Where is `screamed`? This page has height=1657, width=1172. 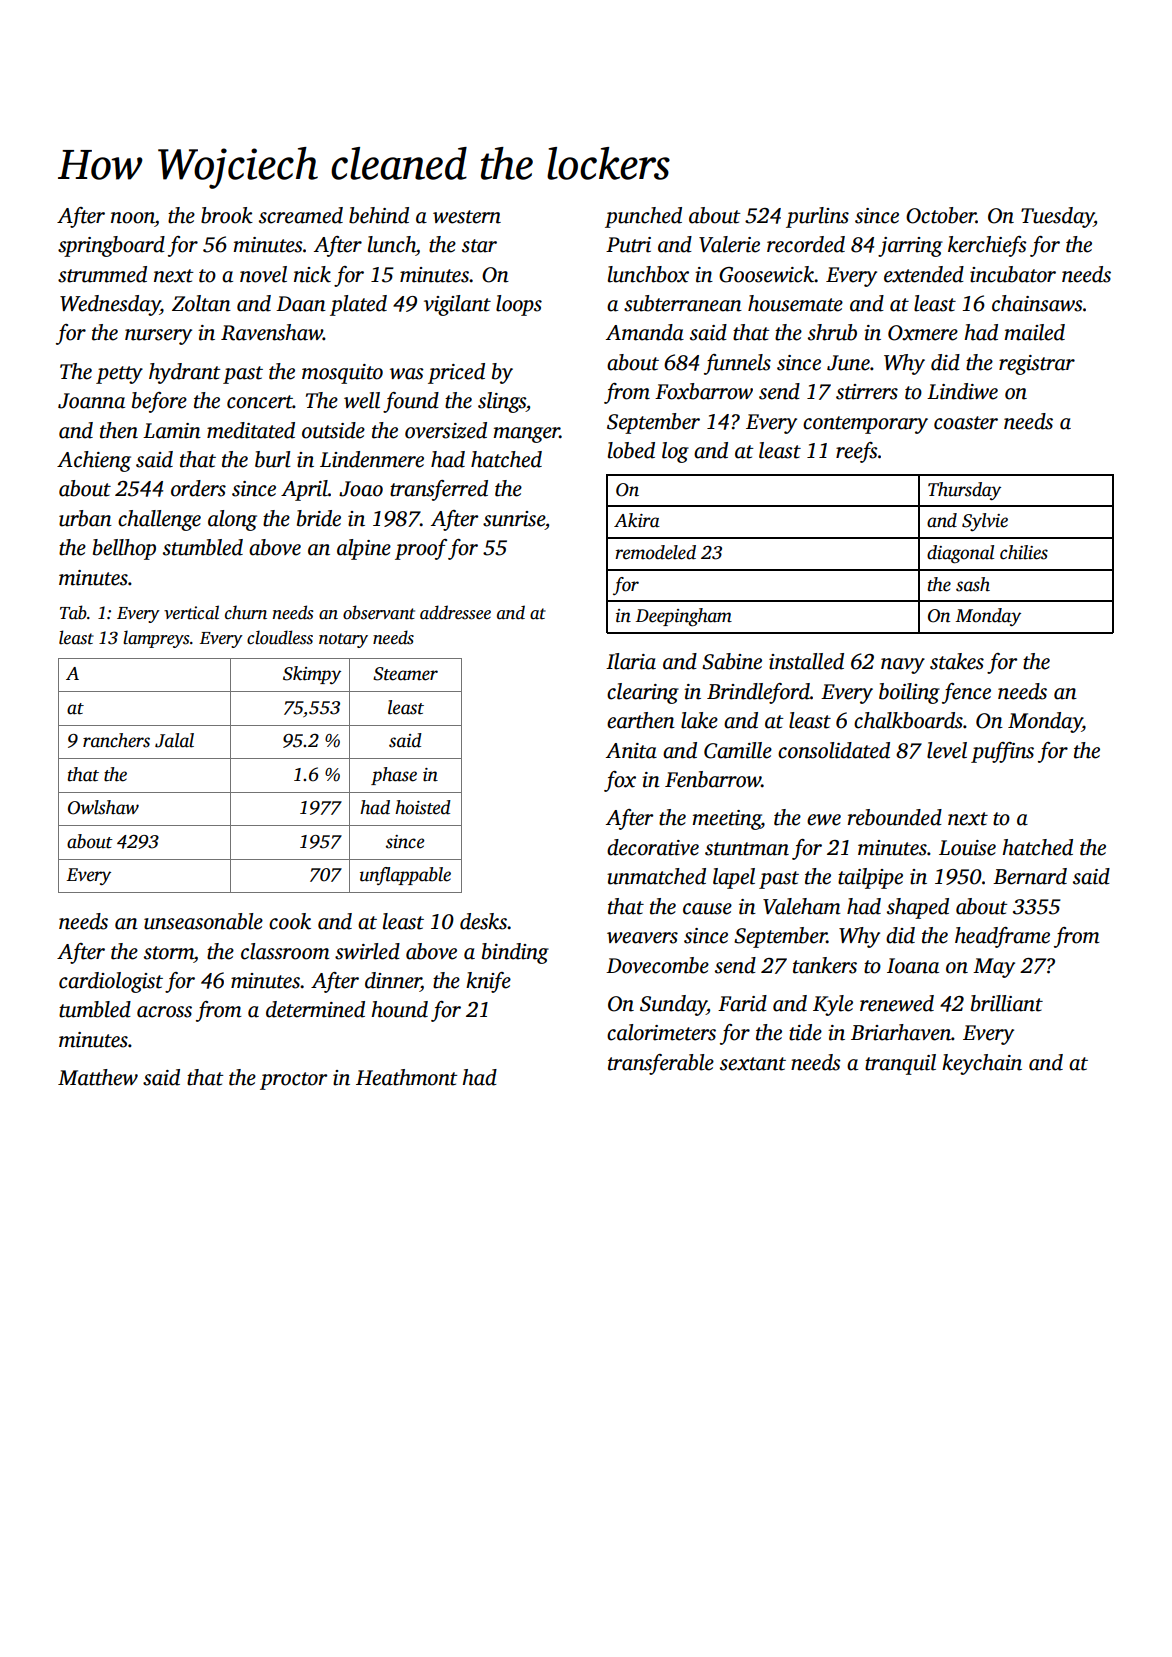 screamed is located at coordinates (301, 215).
